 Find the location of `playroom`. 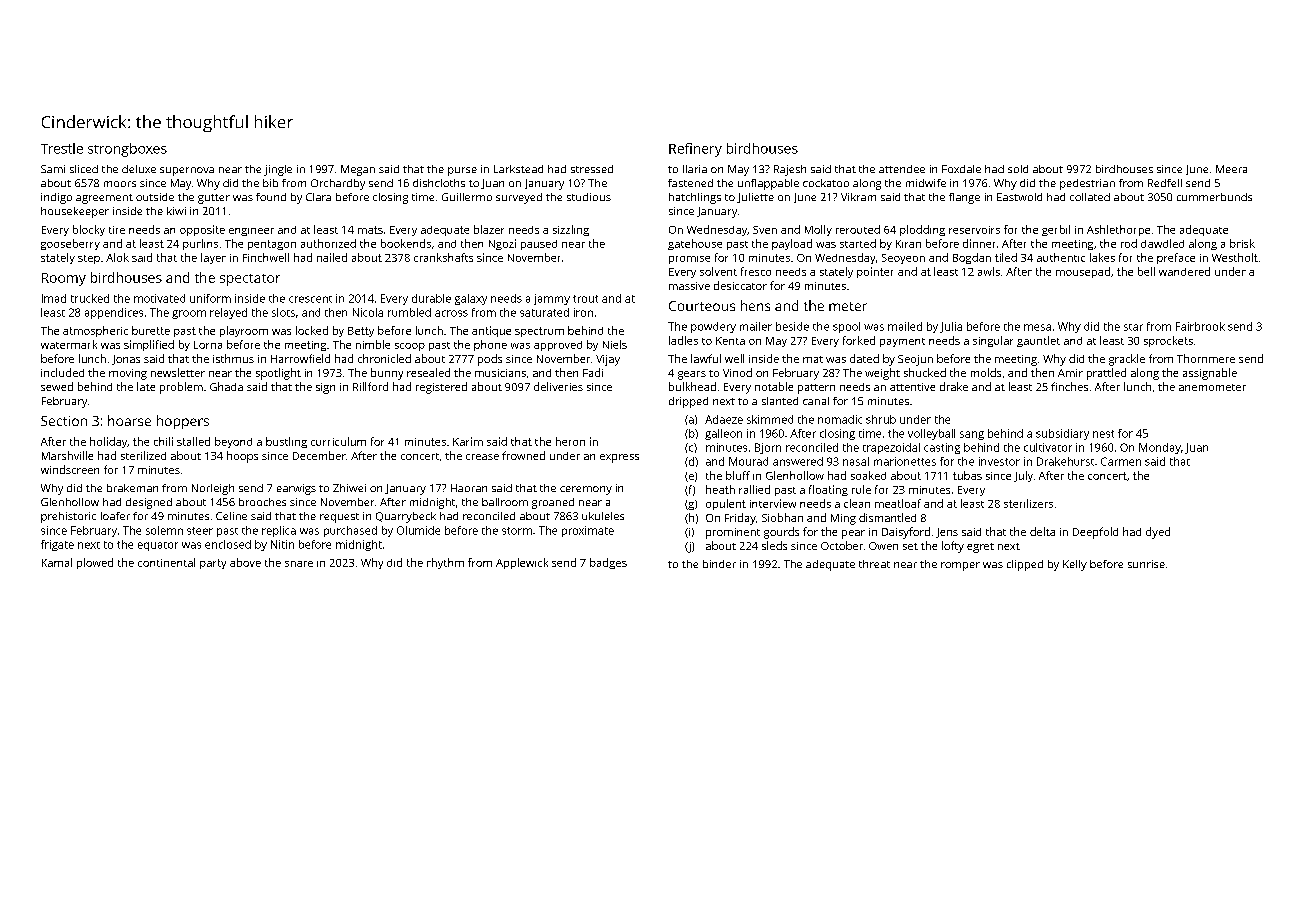

playroom is located at coordinates (244, 331).
